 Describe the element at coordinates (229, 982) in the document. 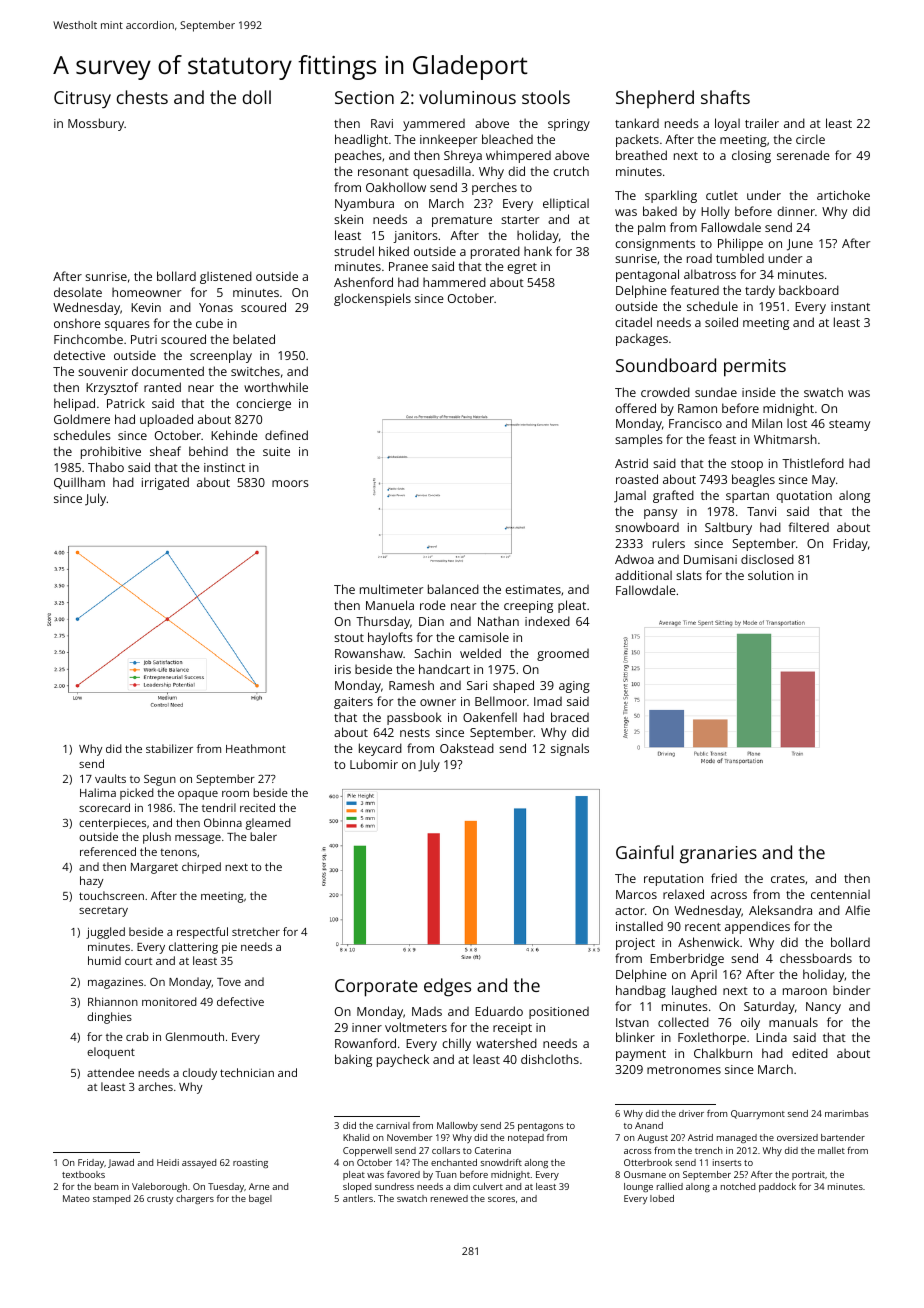

I see `Tove` at that location.
